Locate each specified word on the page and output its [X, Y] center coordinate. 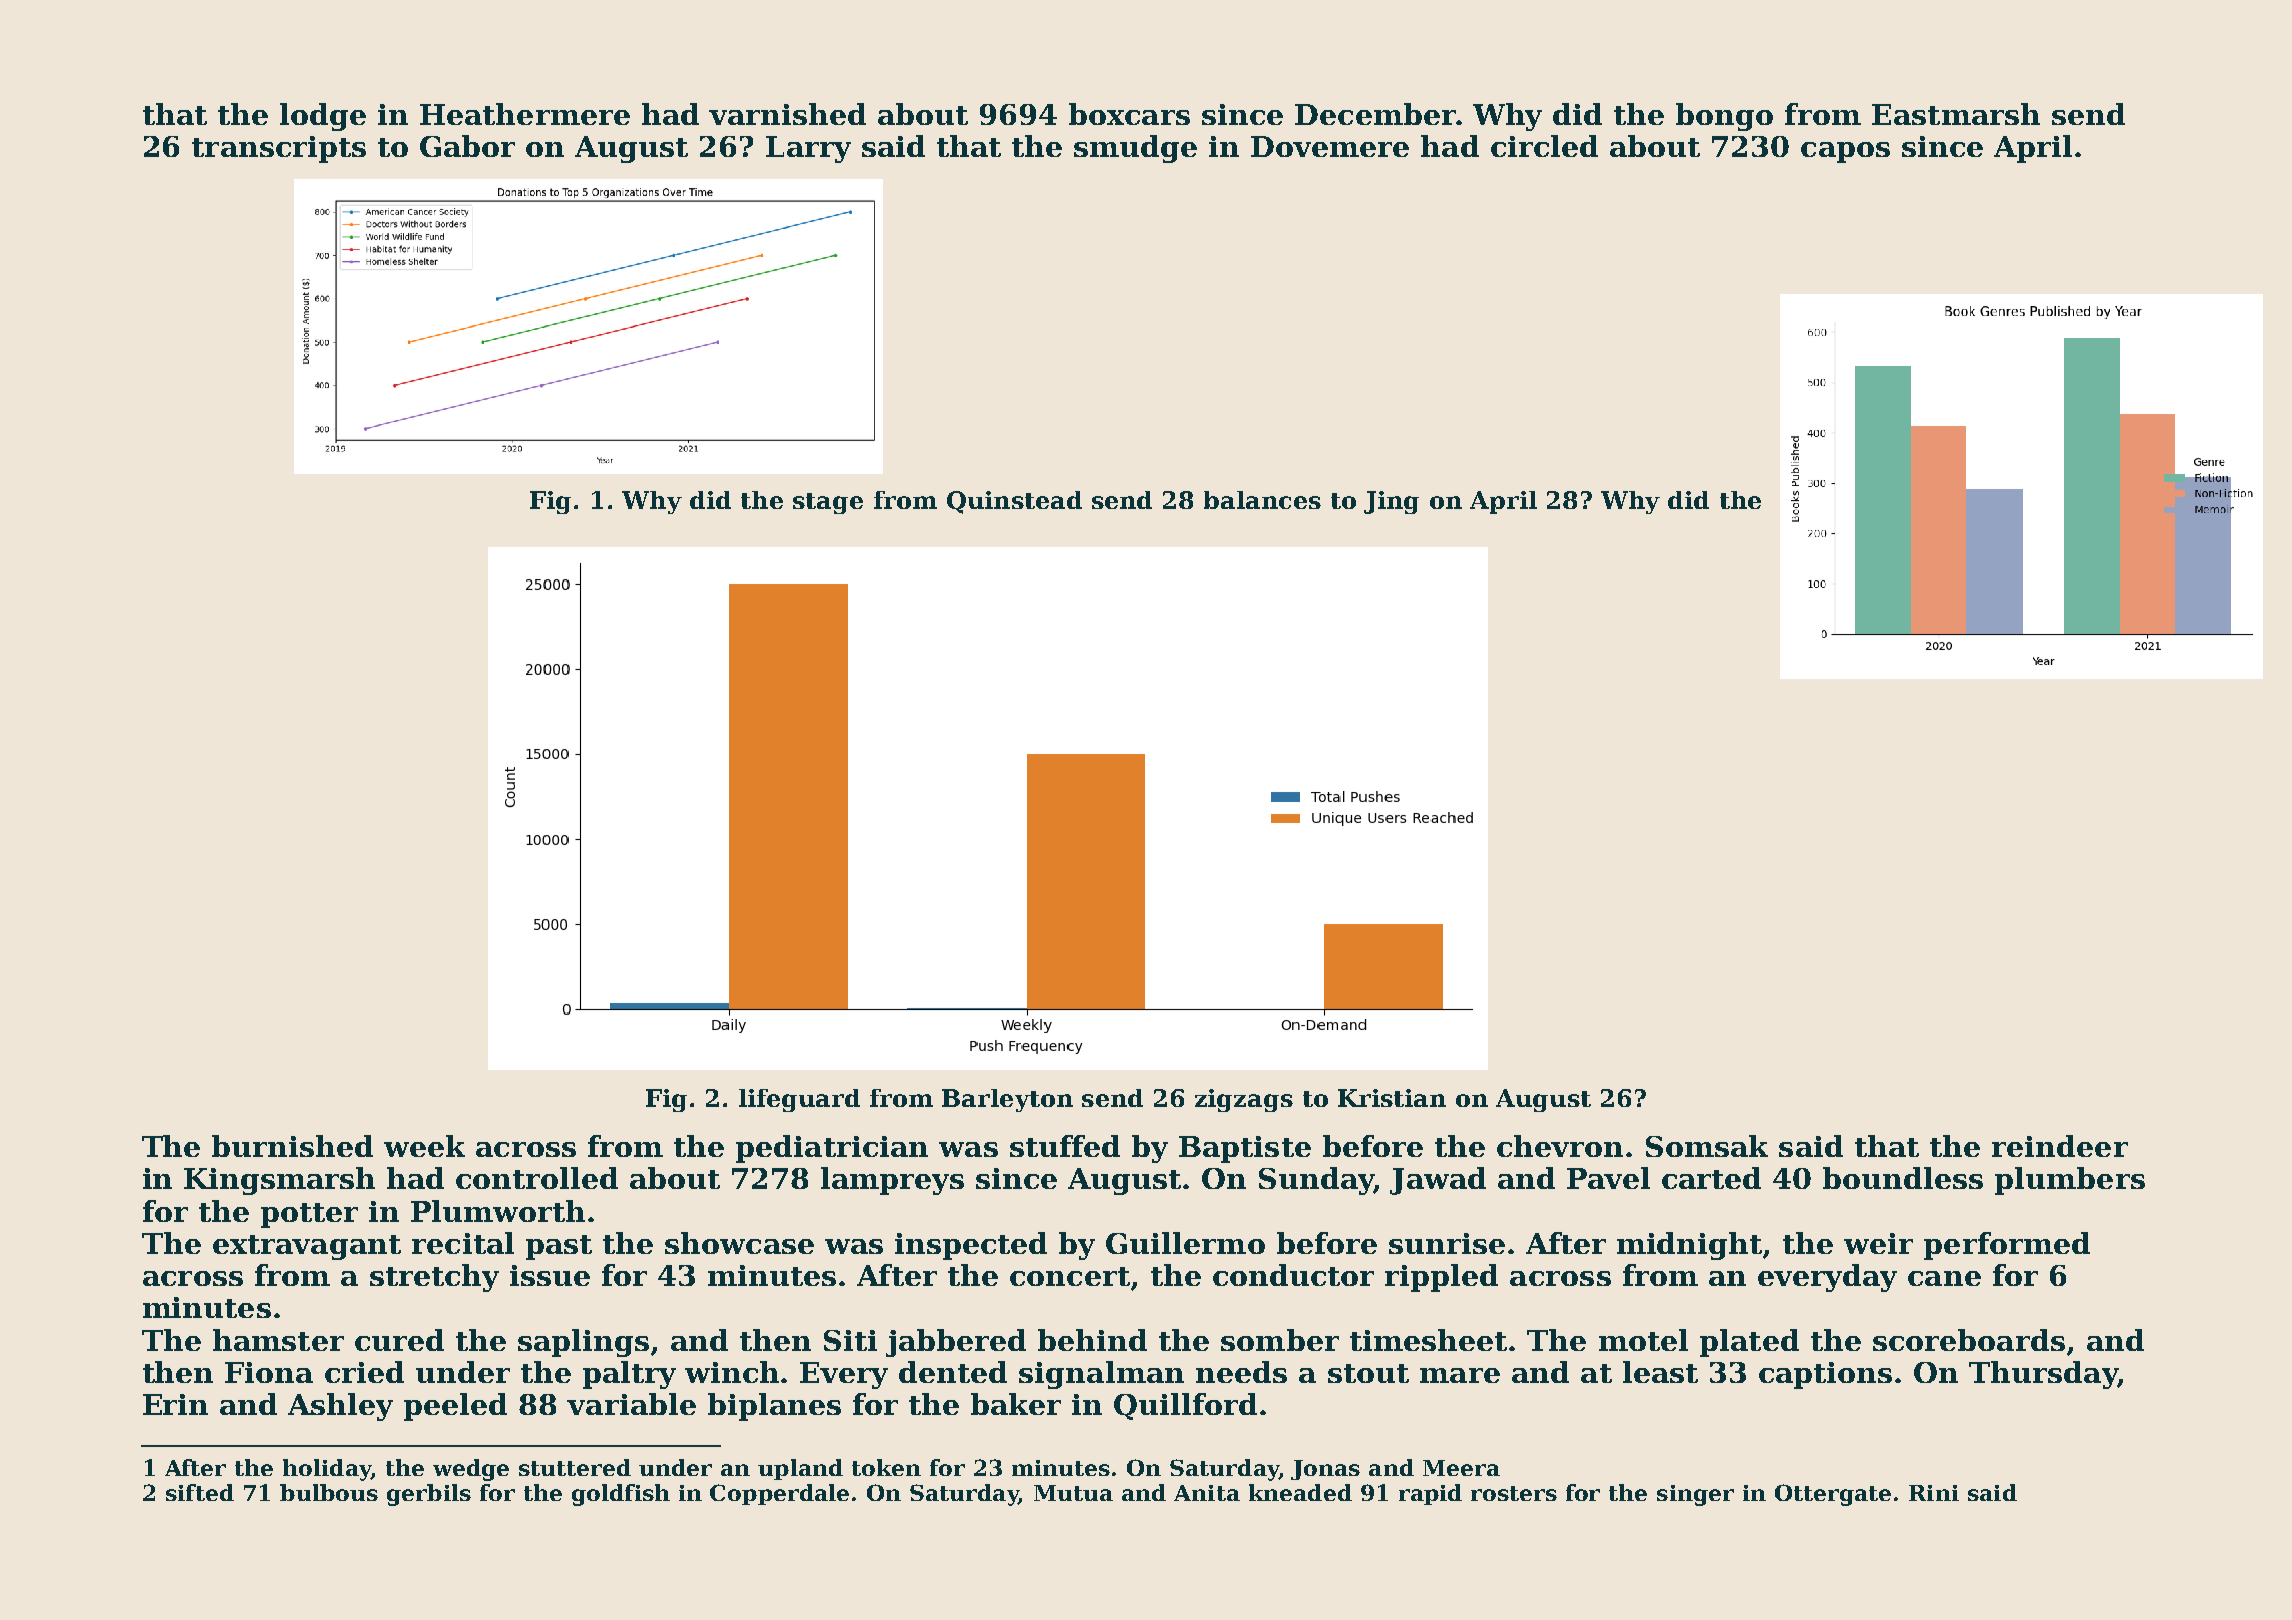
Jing [1391, 502]
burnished [292, 1146]
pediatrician [832, 1149]
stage [828, 503]
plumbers [2070, 1181]
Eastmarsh [1956, 114]
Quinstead [1014, 502]
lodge [323, 117]
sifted [200, 1492]
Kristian [1392, 1098]
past [559, 1247]
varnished [787, 114]
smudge [1135, 149]
